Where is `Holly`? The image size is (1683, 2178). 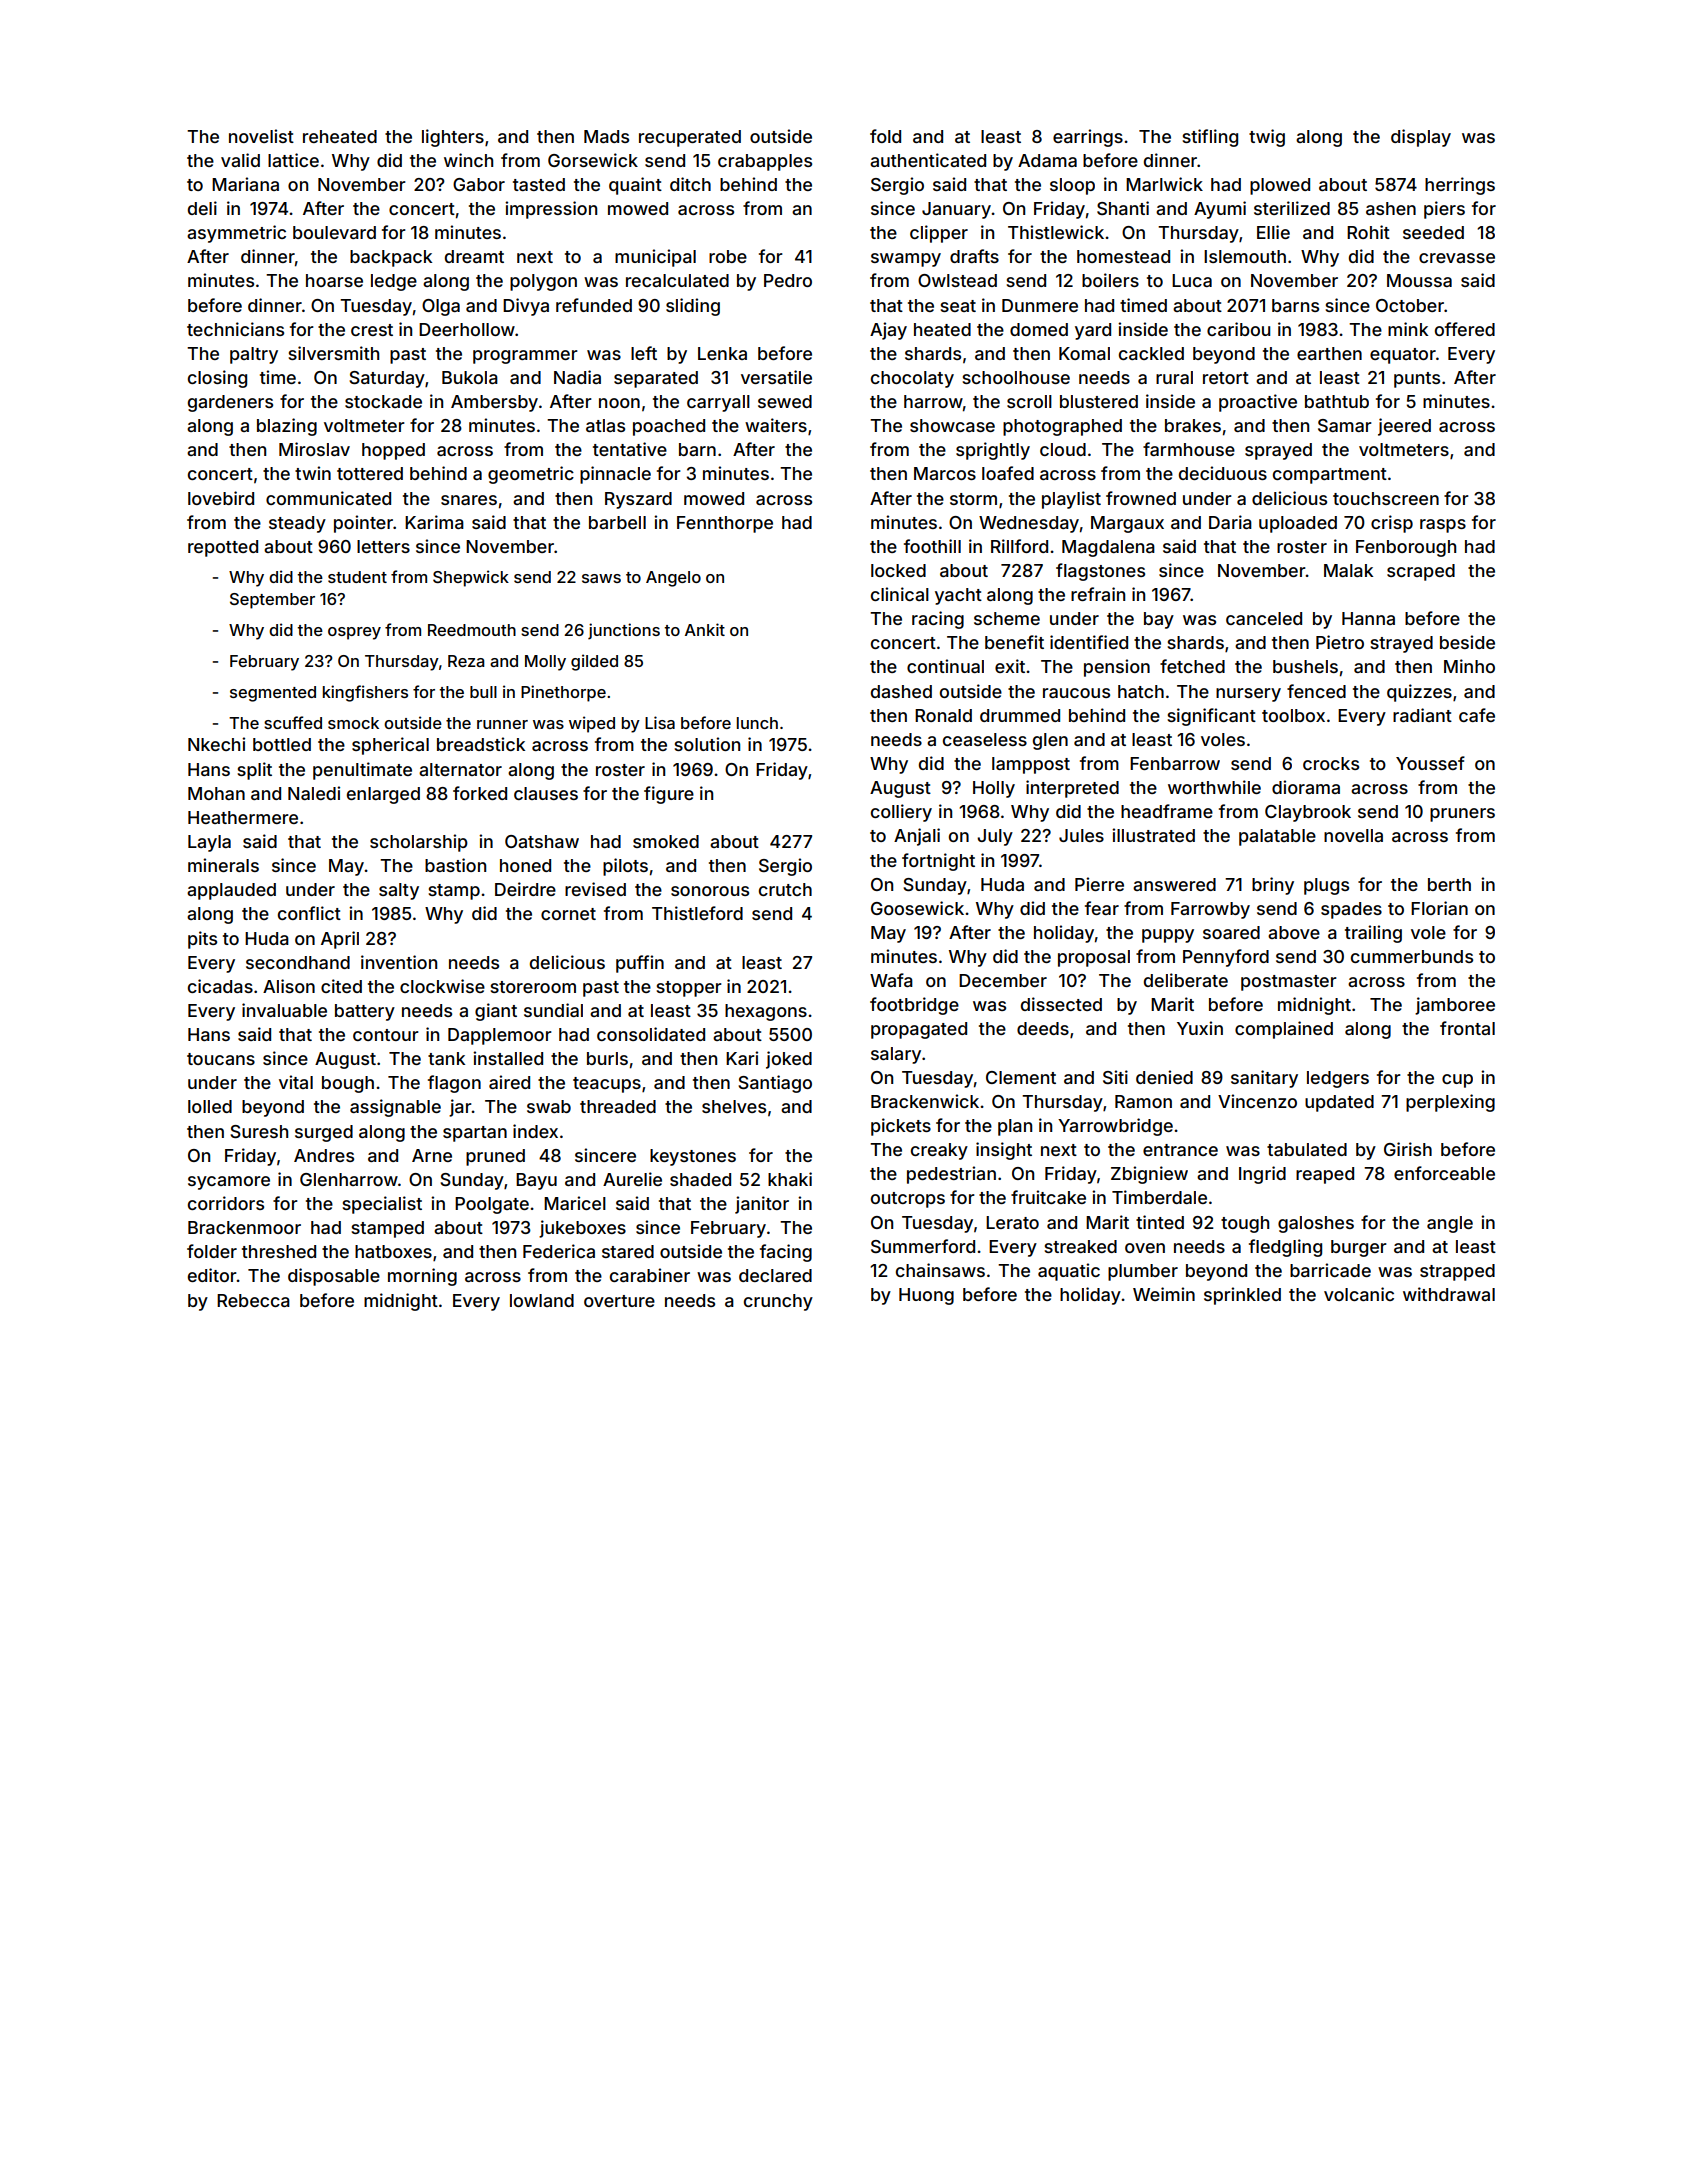
Holly is located at coordinates (994, 789).
